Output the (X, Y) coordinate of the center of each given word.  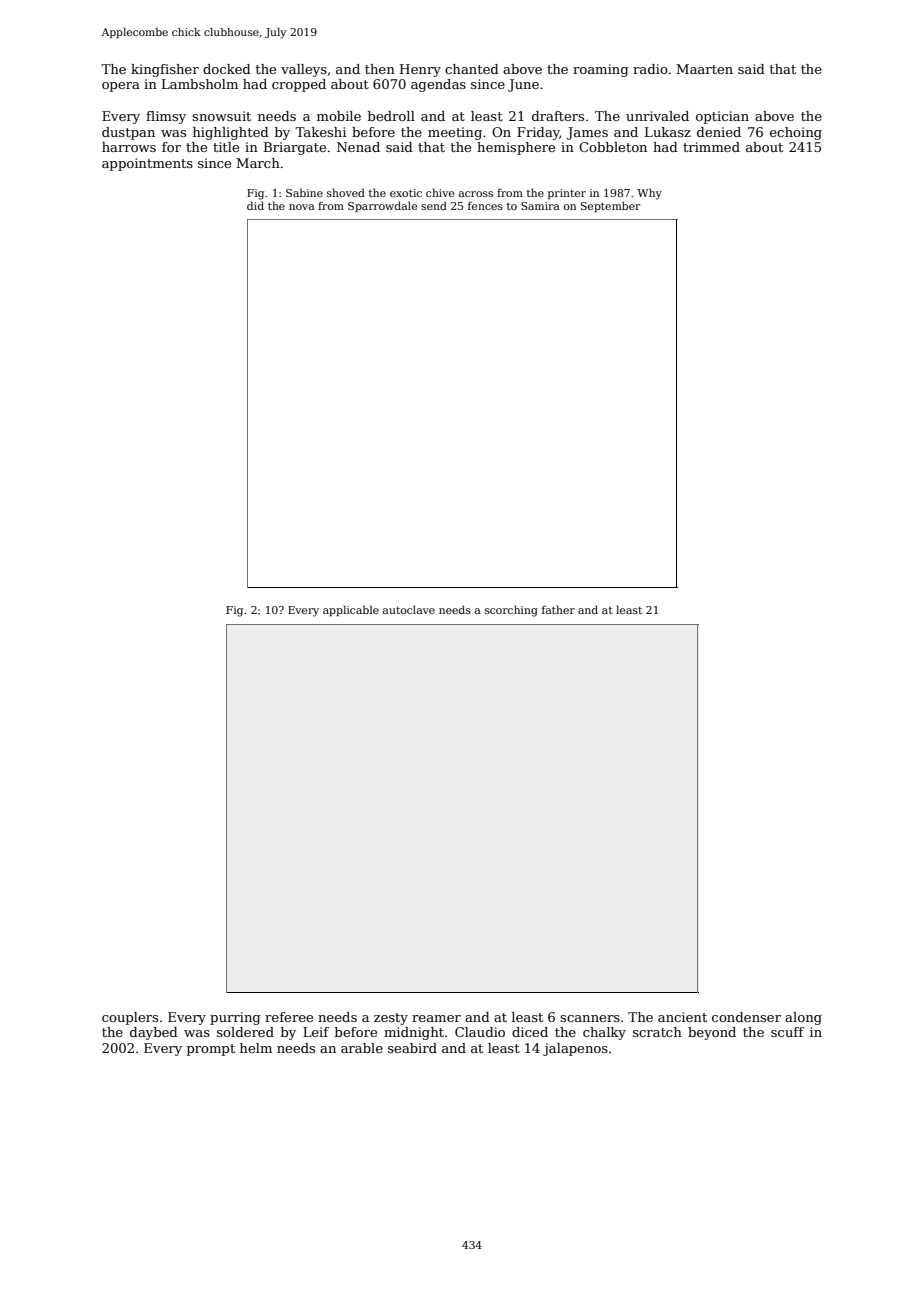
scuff (787, 1032)
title (226, 147)
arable (362, 1048)
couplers (130, 1018)
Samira (540, 206)
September (610, 206)
